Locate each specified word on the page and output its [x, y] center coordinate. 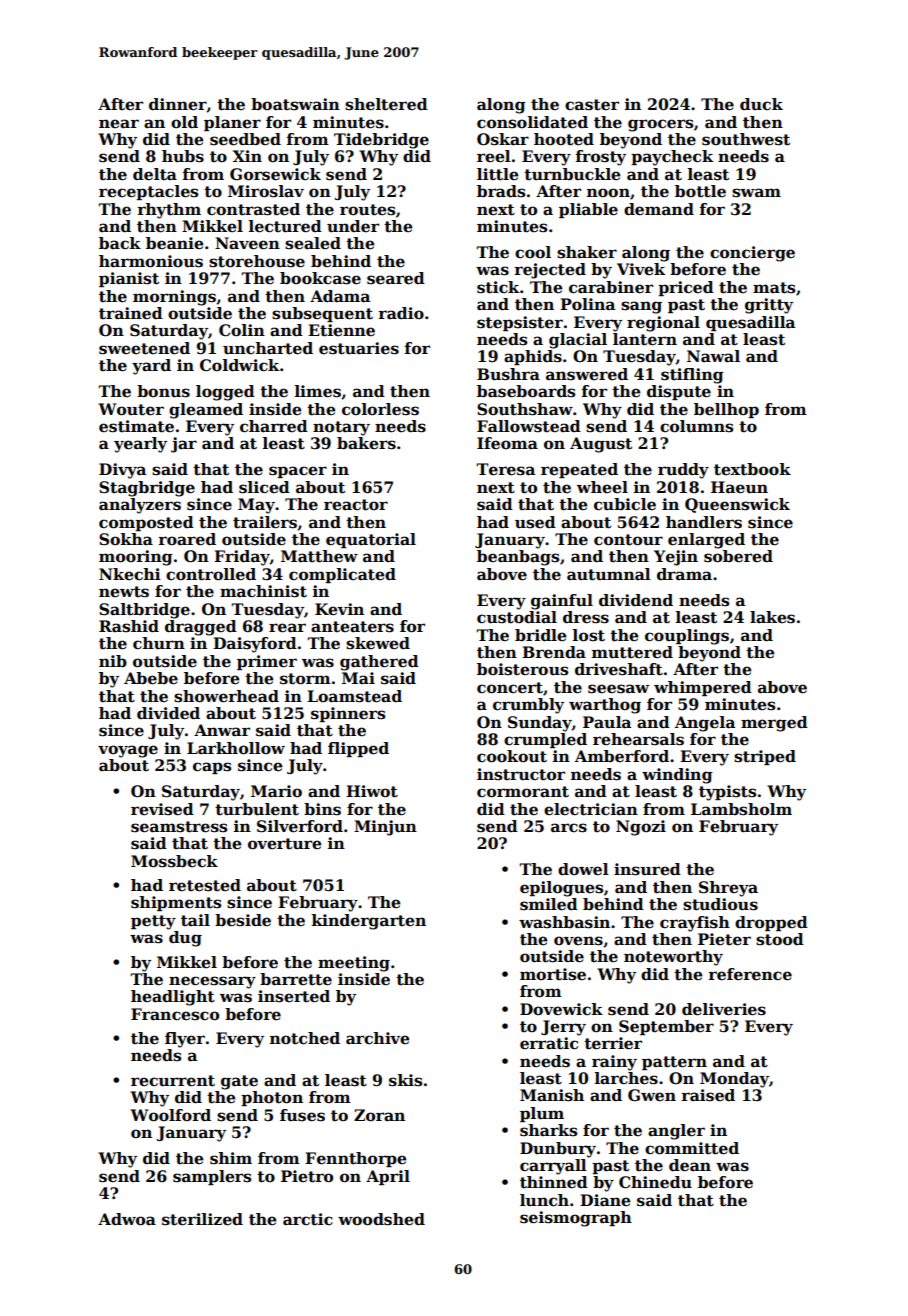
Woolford [170, 1115]
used [535, 522]
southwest [746, 139]
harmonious [151, 261]
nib [113, 661]
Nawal [713, 356]
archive [378, 1038]
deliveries [724, 1009]
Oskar [503, 139]
